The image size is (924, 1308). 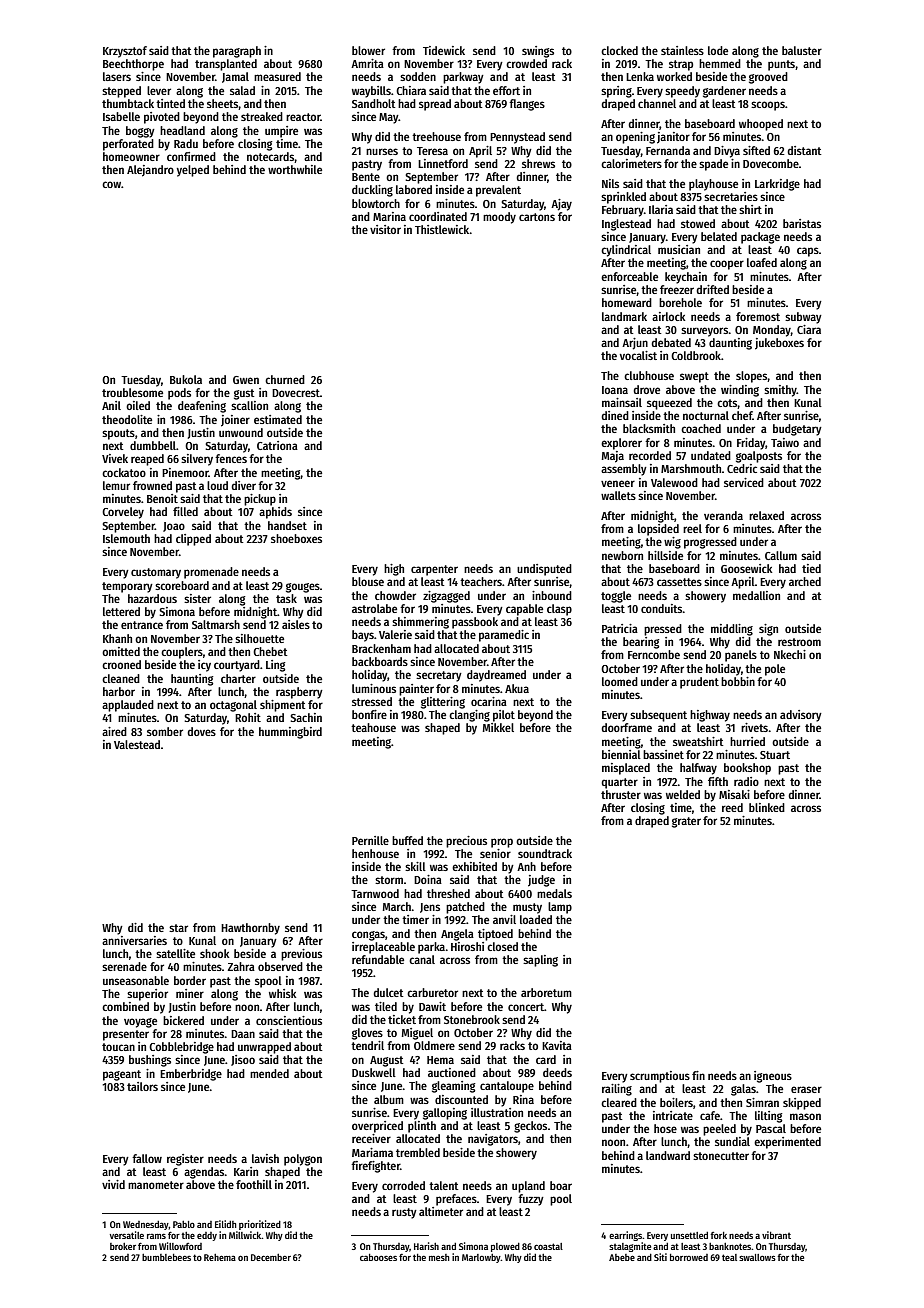 I want to click on undisputed, so click(x=544, y=570).
